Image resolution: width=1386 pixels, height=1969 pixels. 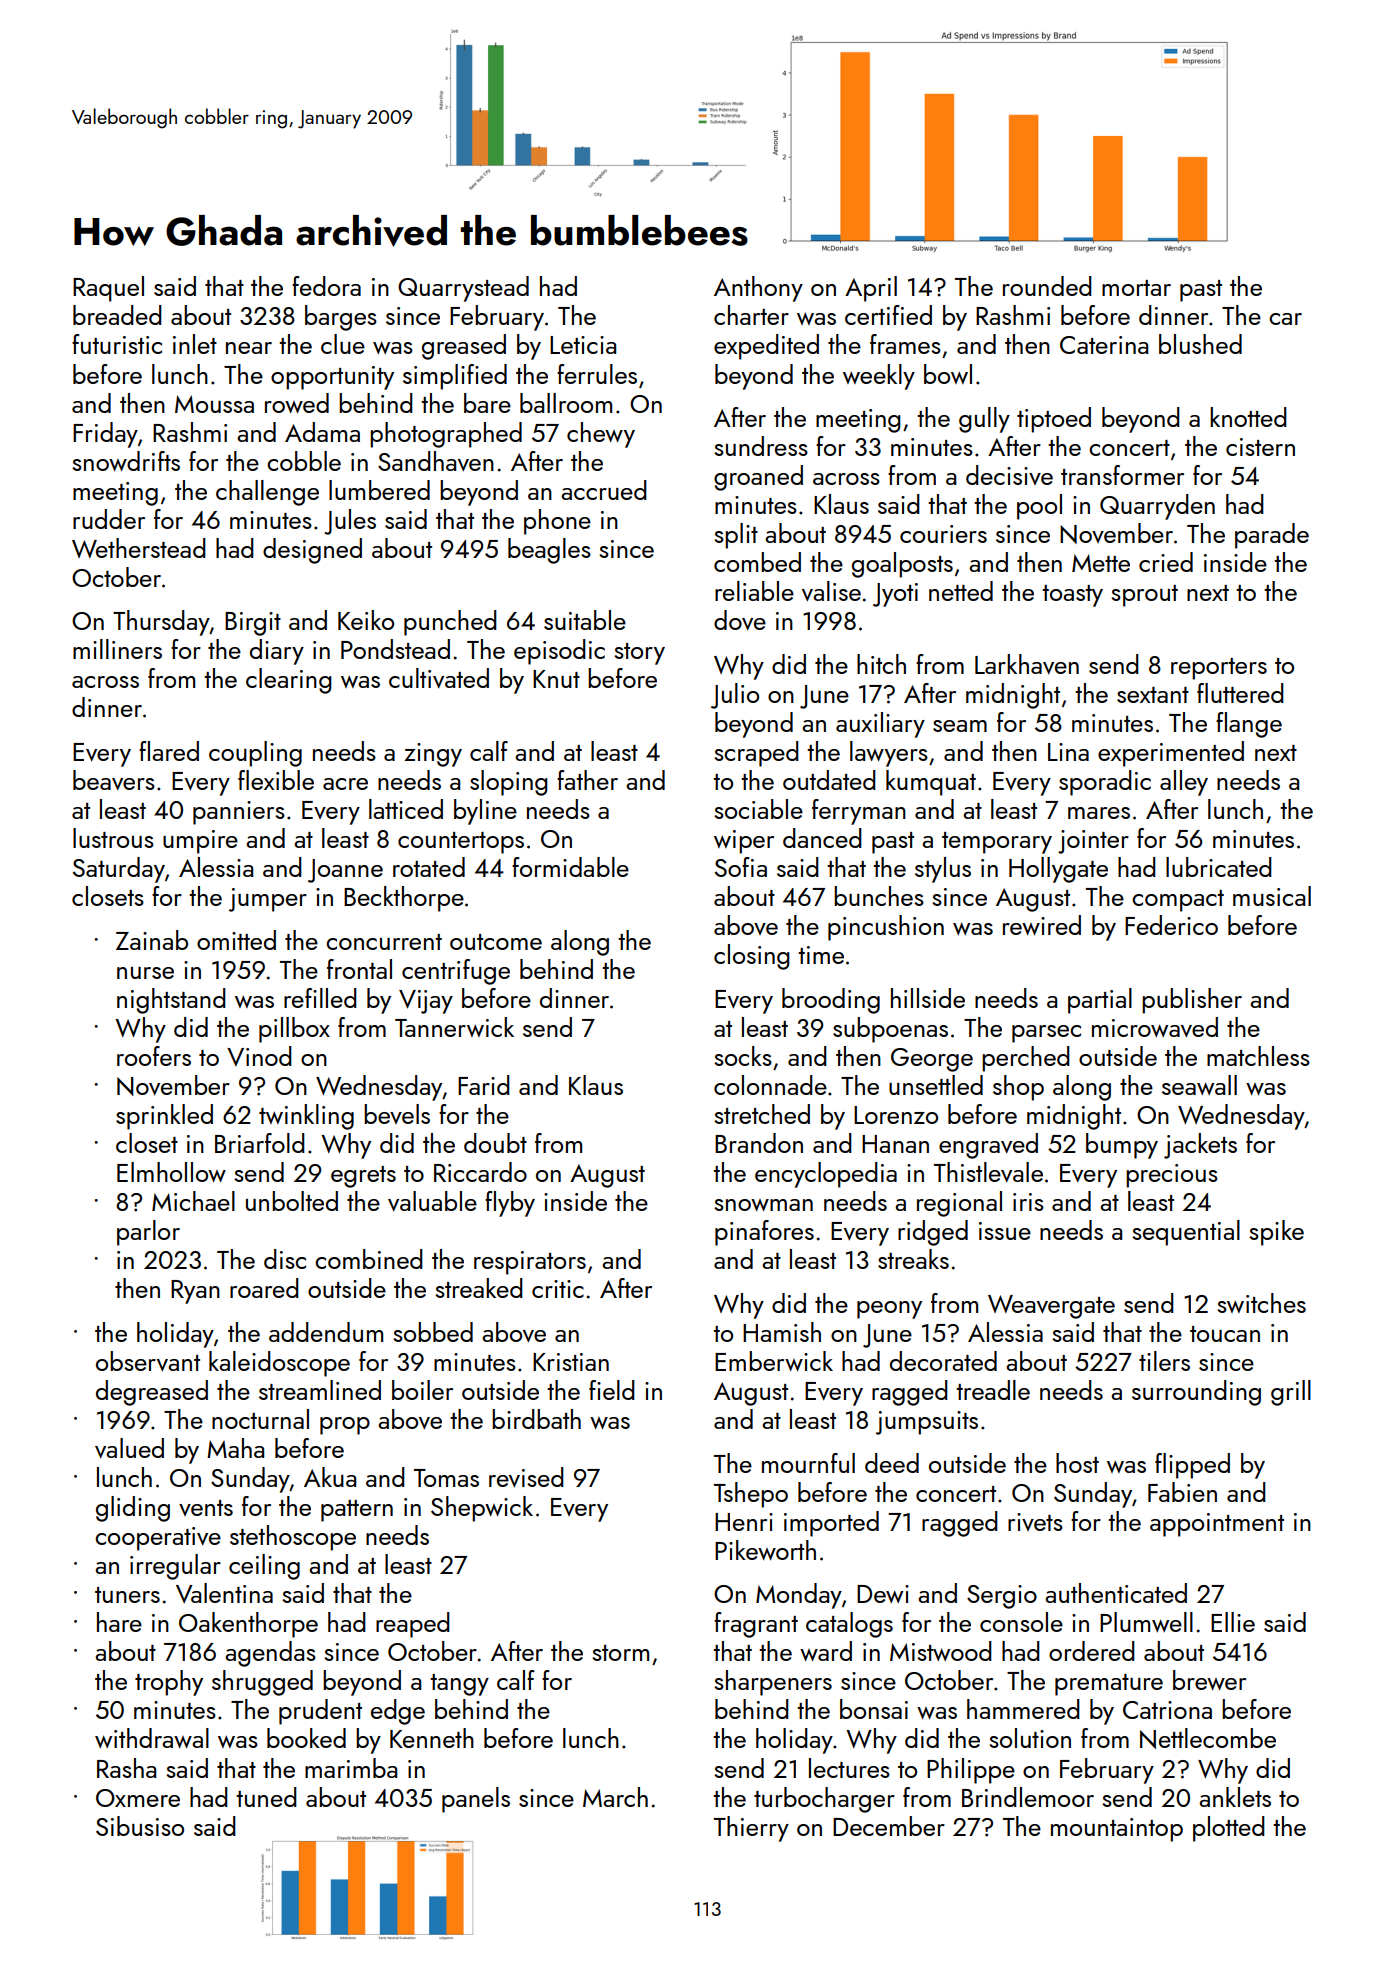 I want to click on cistern, so click(x=1260, y=447).
